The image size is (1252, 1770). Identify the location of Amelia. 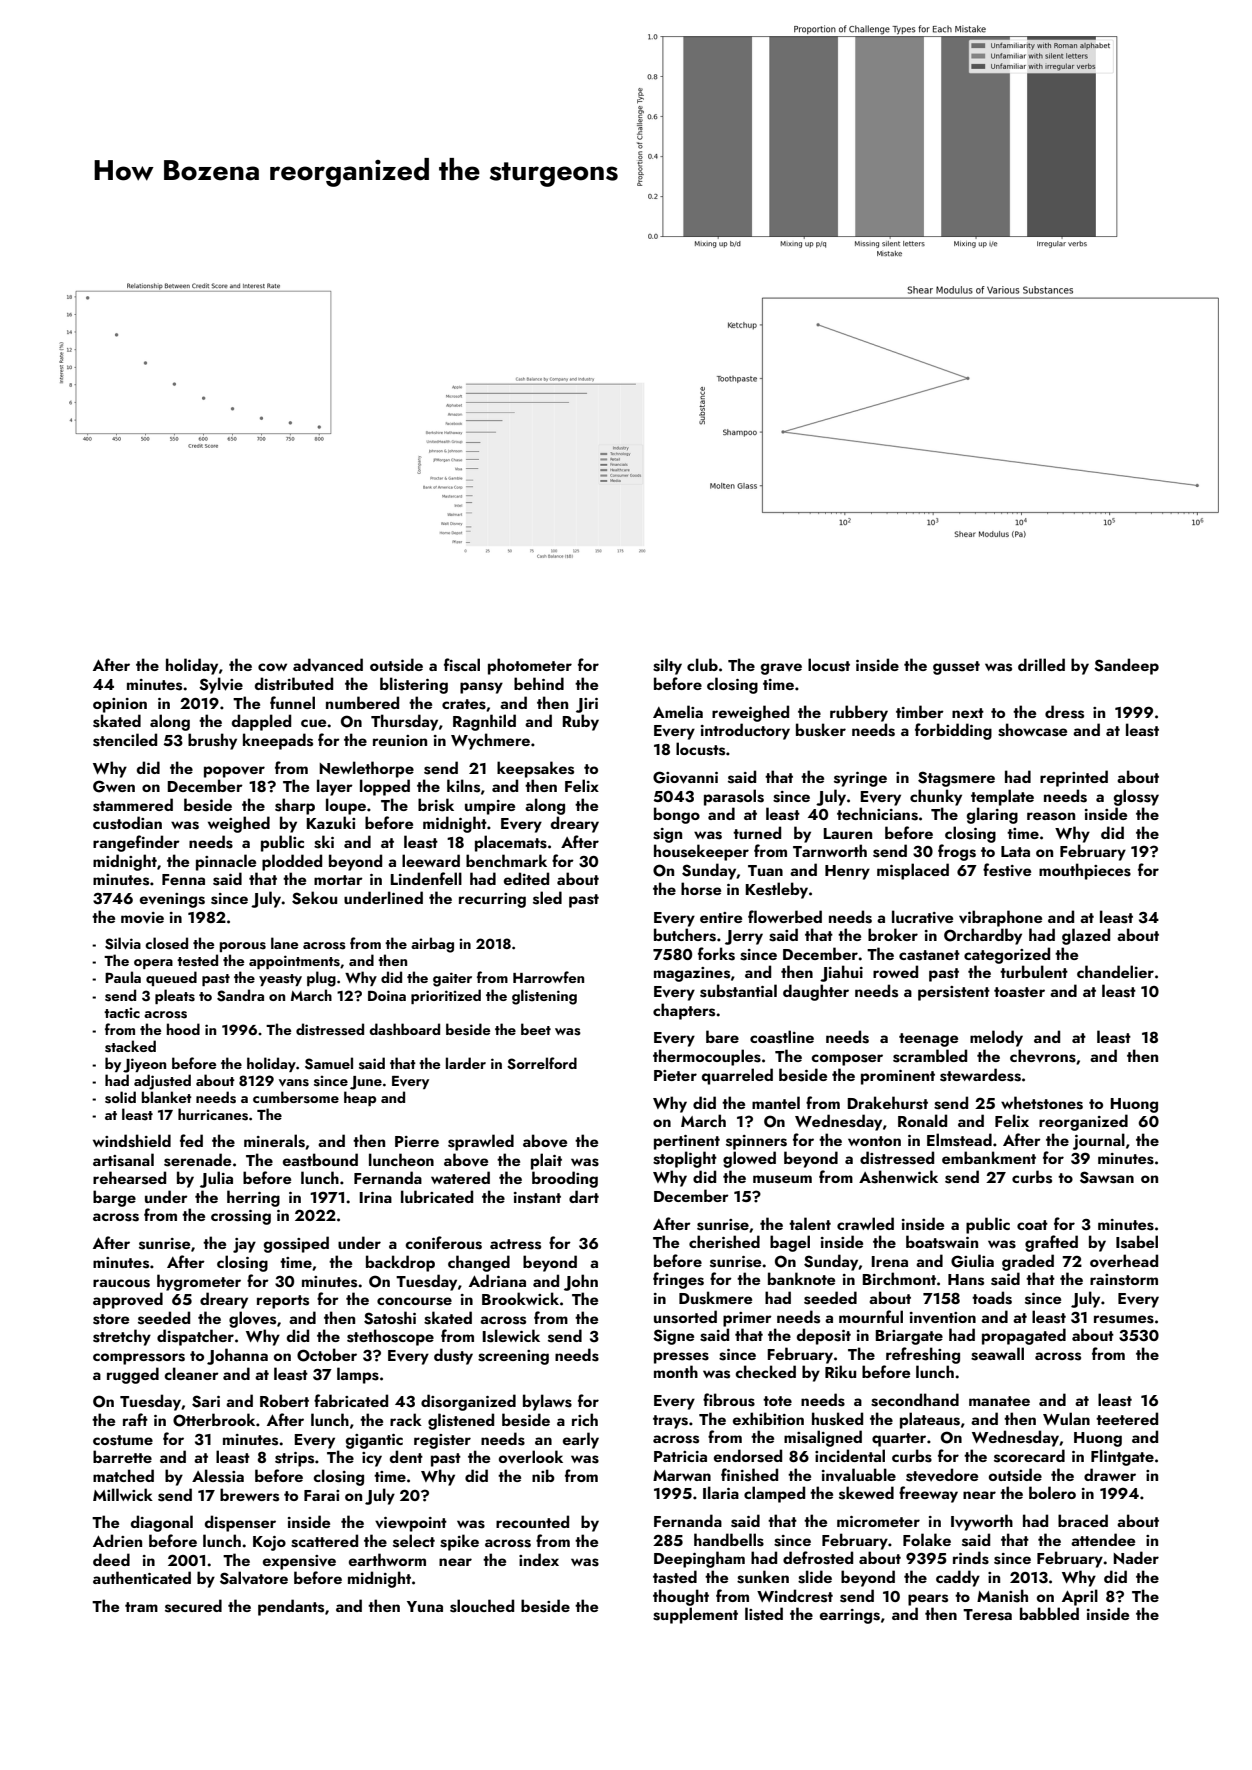
(678, 711).
